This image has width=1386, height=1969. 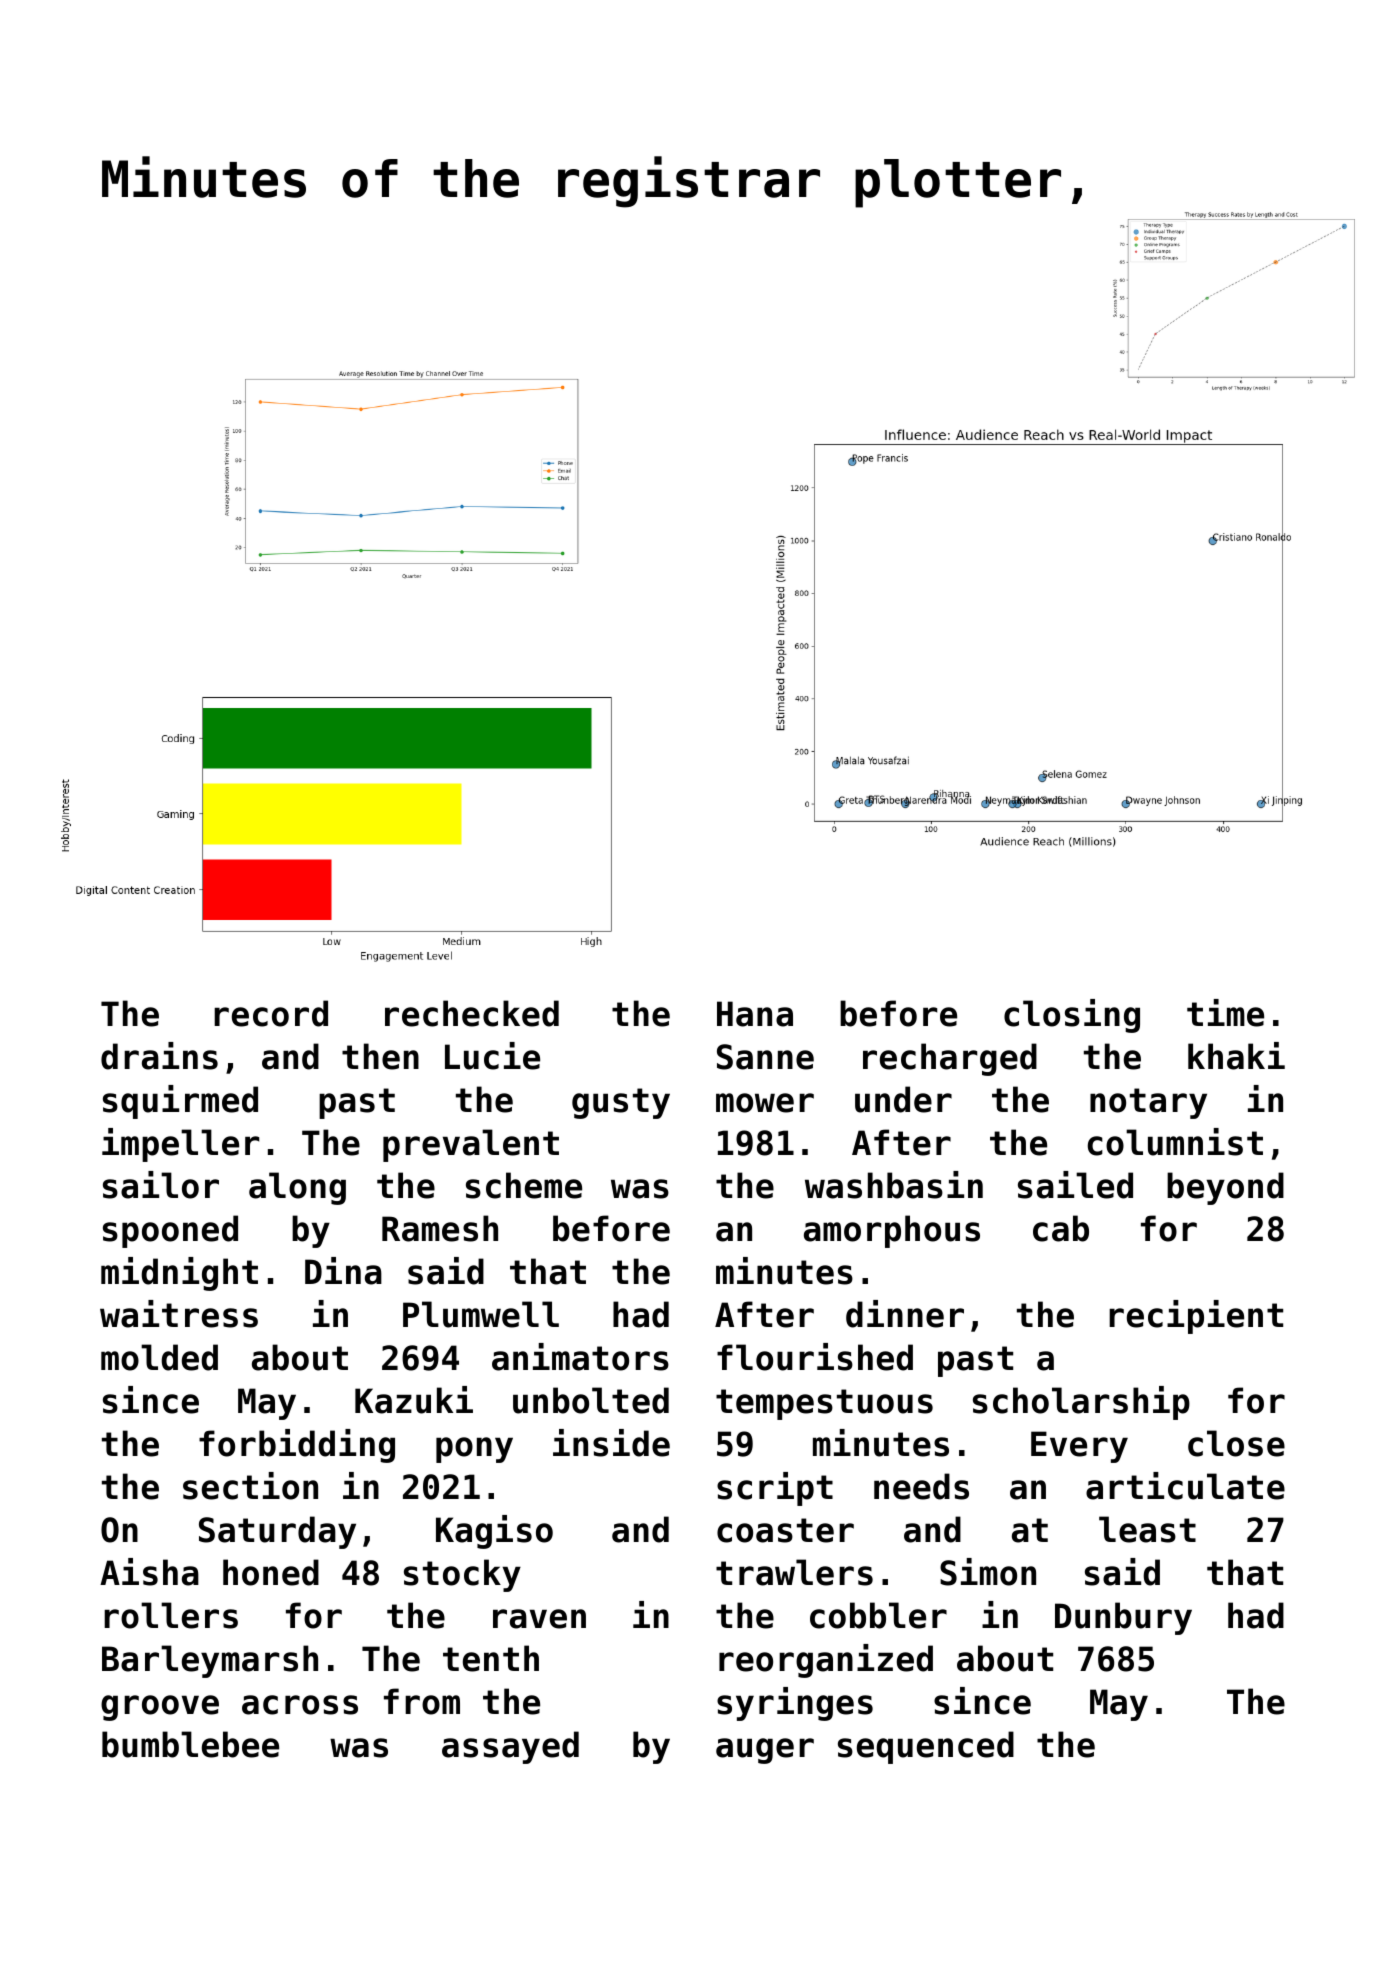 What do you see at coordinates (271, 1013) in the image?
I see `record` at bounding box center [271, 1013].
